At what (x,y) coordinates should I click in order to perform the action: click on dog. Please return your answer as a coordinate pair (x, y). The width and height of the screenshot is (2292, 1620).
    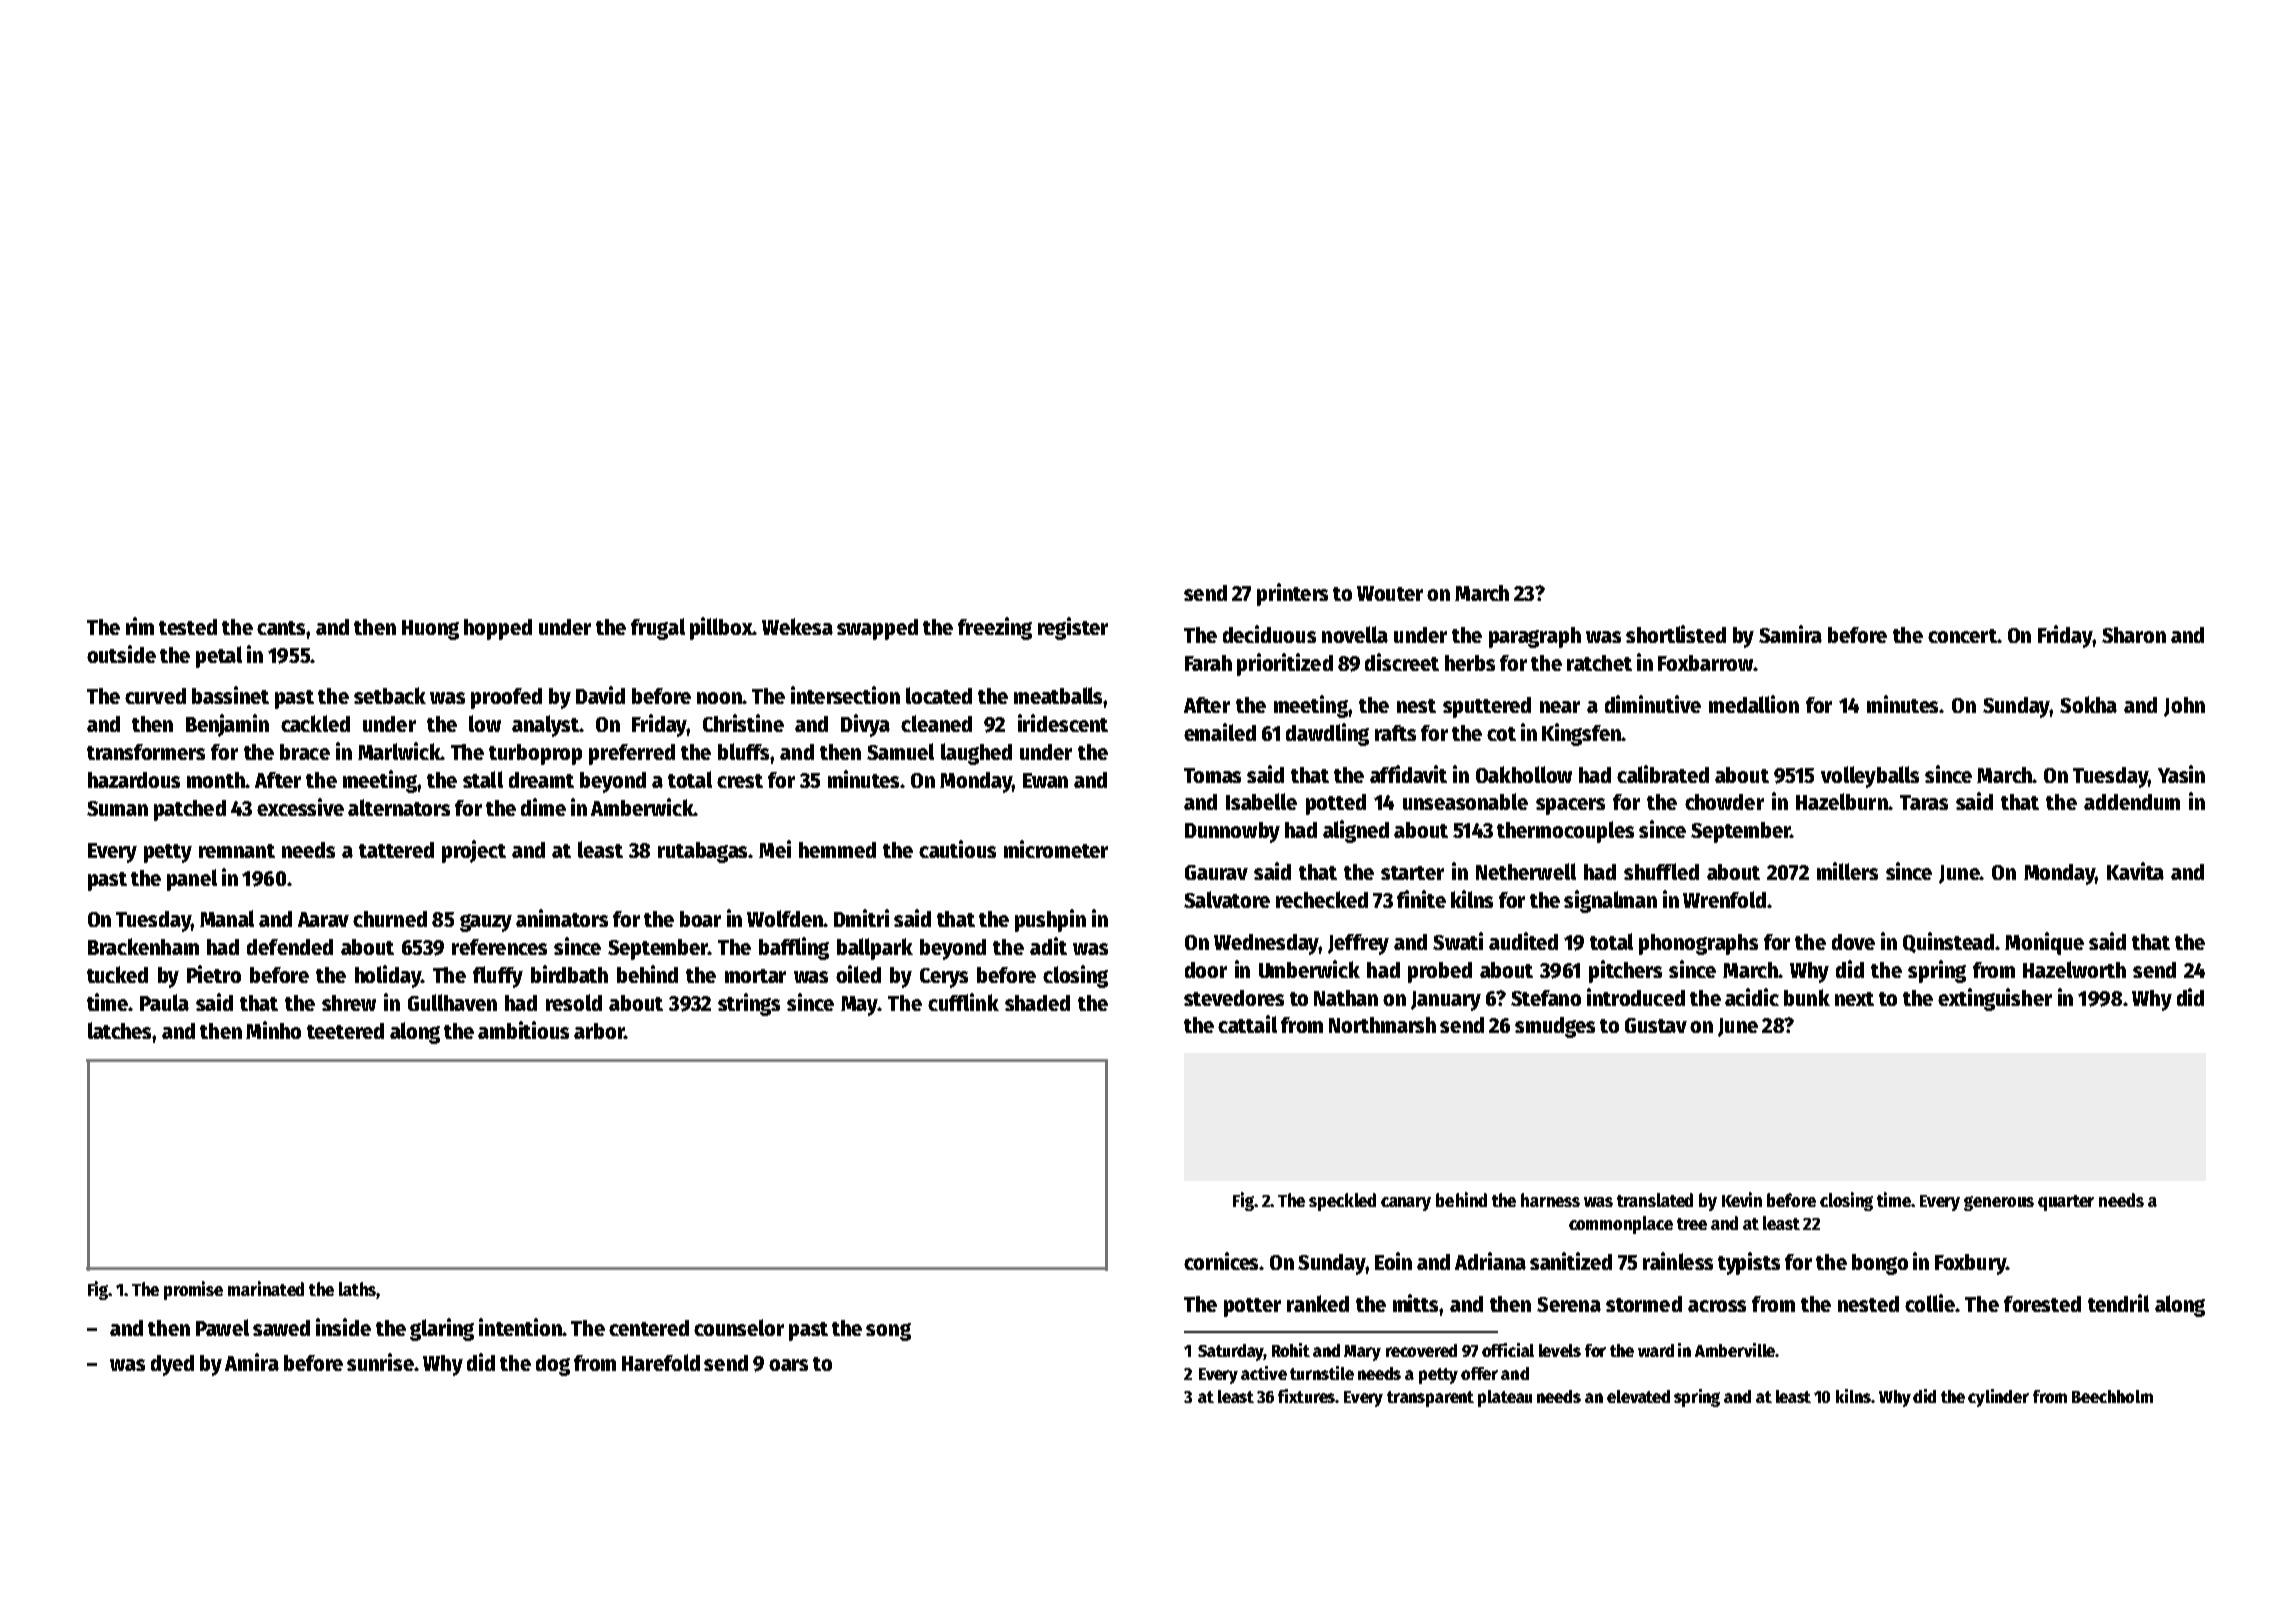
    Looking at the image, I should click on (553, 1365).
